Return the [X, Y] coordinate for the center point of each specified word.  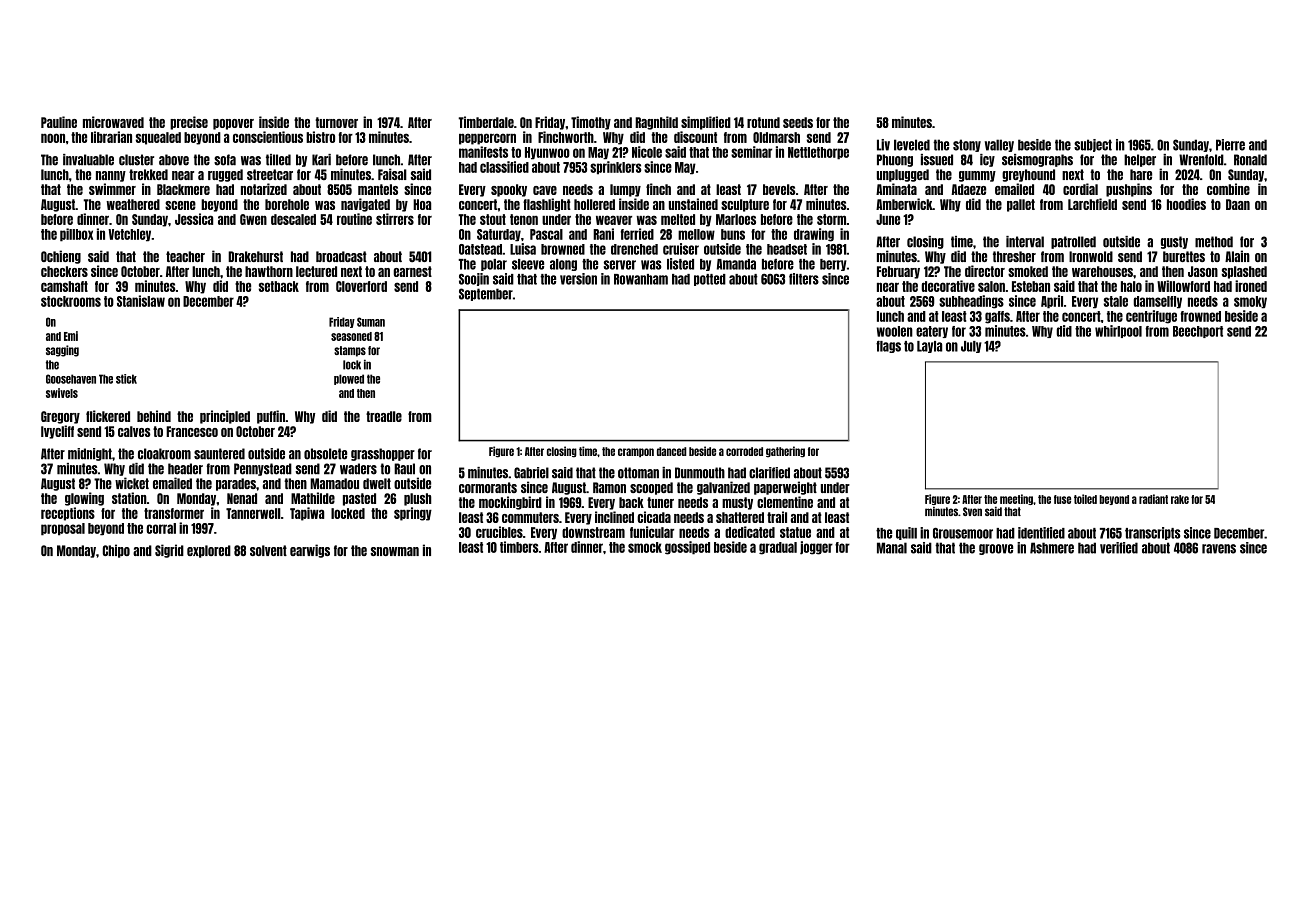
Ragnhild [656, 123]
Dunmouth [700, 473]
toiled [1085, 499]
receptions [68, 514]
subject [1093, 145]
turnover [336, 122]
